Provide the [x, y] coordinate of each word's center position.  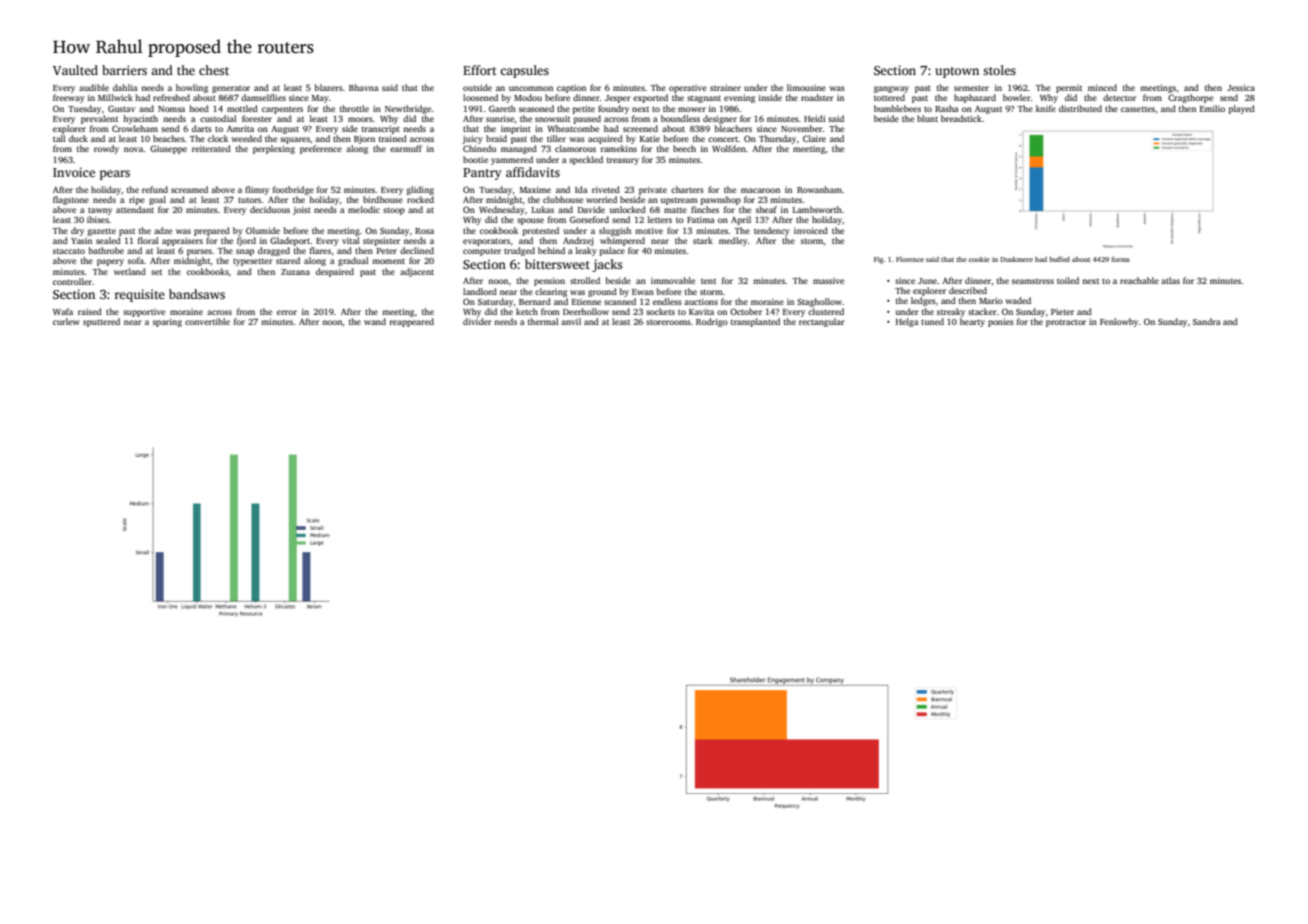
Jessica [1241, 87]
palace [612, 251]
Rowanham [819, 189]
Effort [480, 70]
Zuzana [295, 272]
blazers [329, 87]
